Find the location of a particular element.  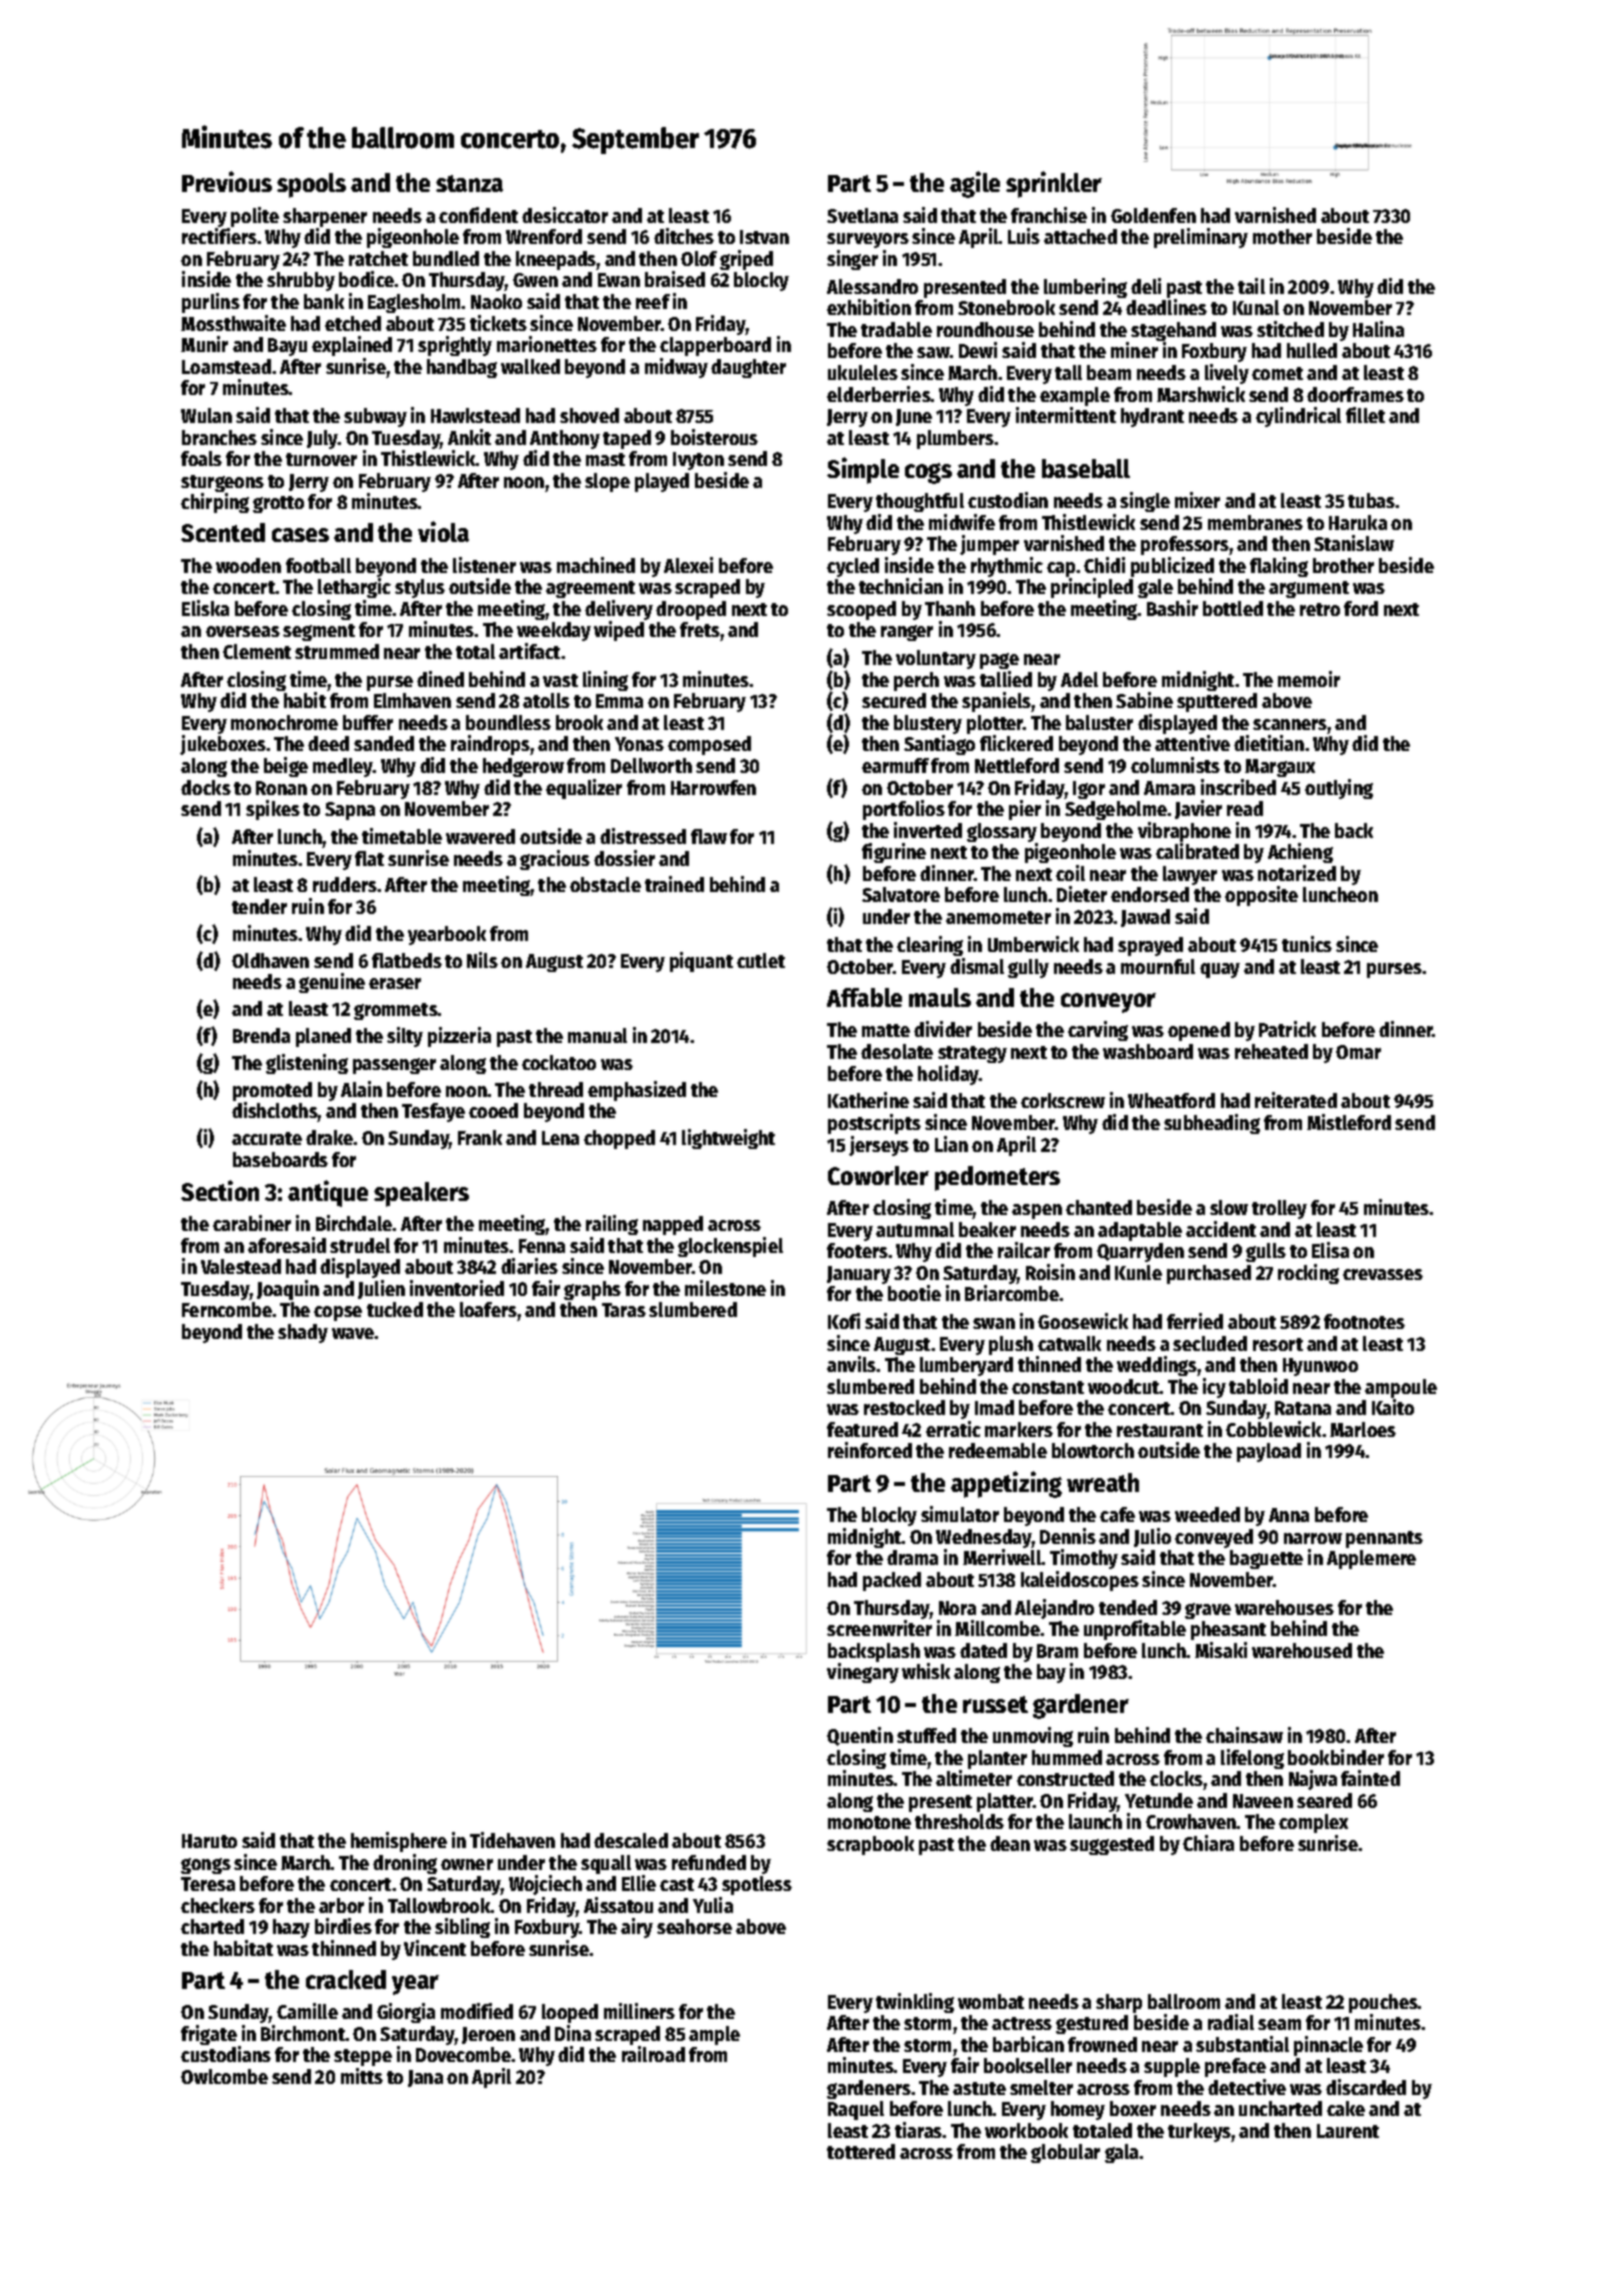

twinkling is located at coordinates (915, 2003).
